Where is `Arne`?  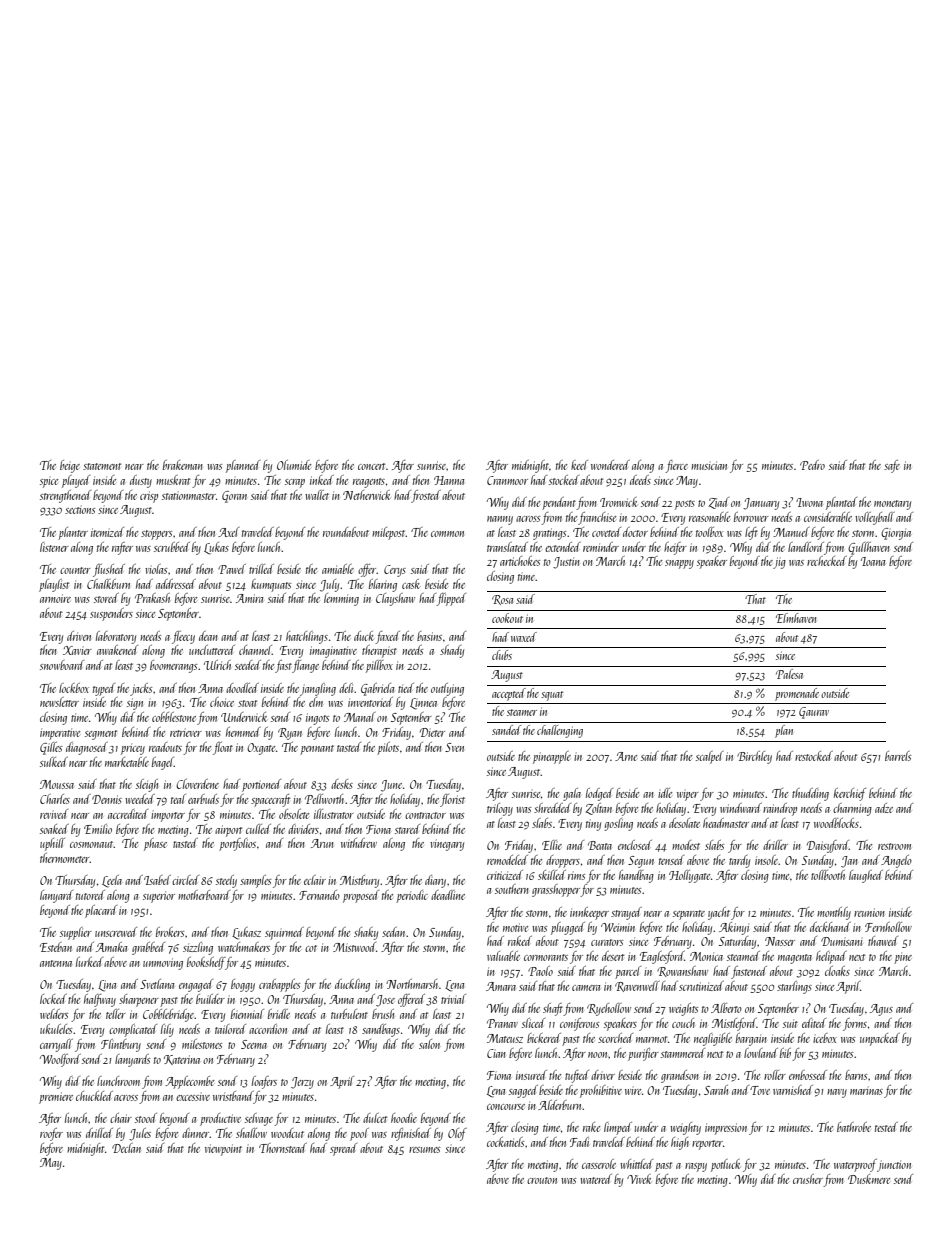
Arne is located at coordinates (626, 756).
